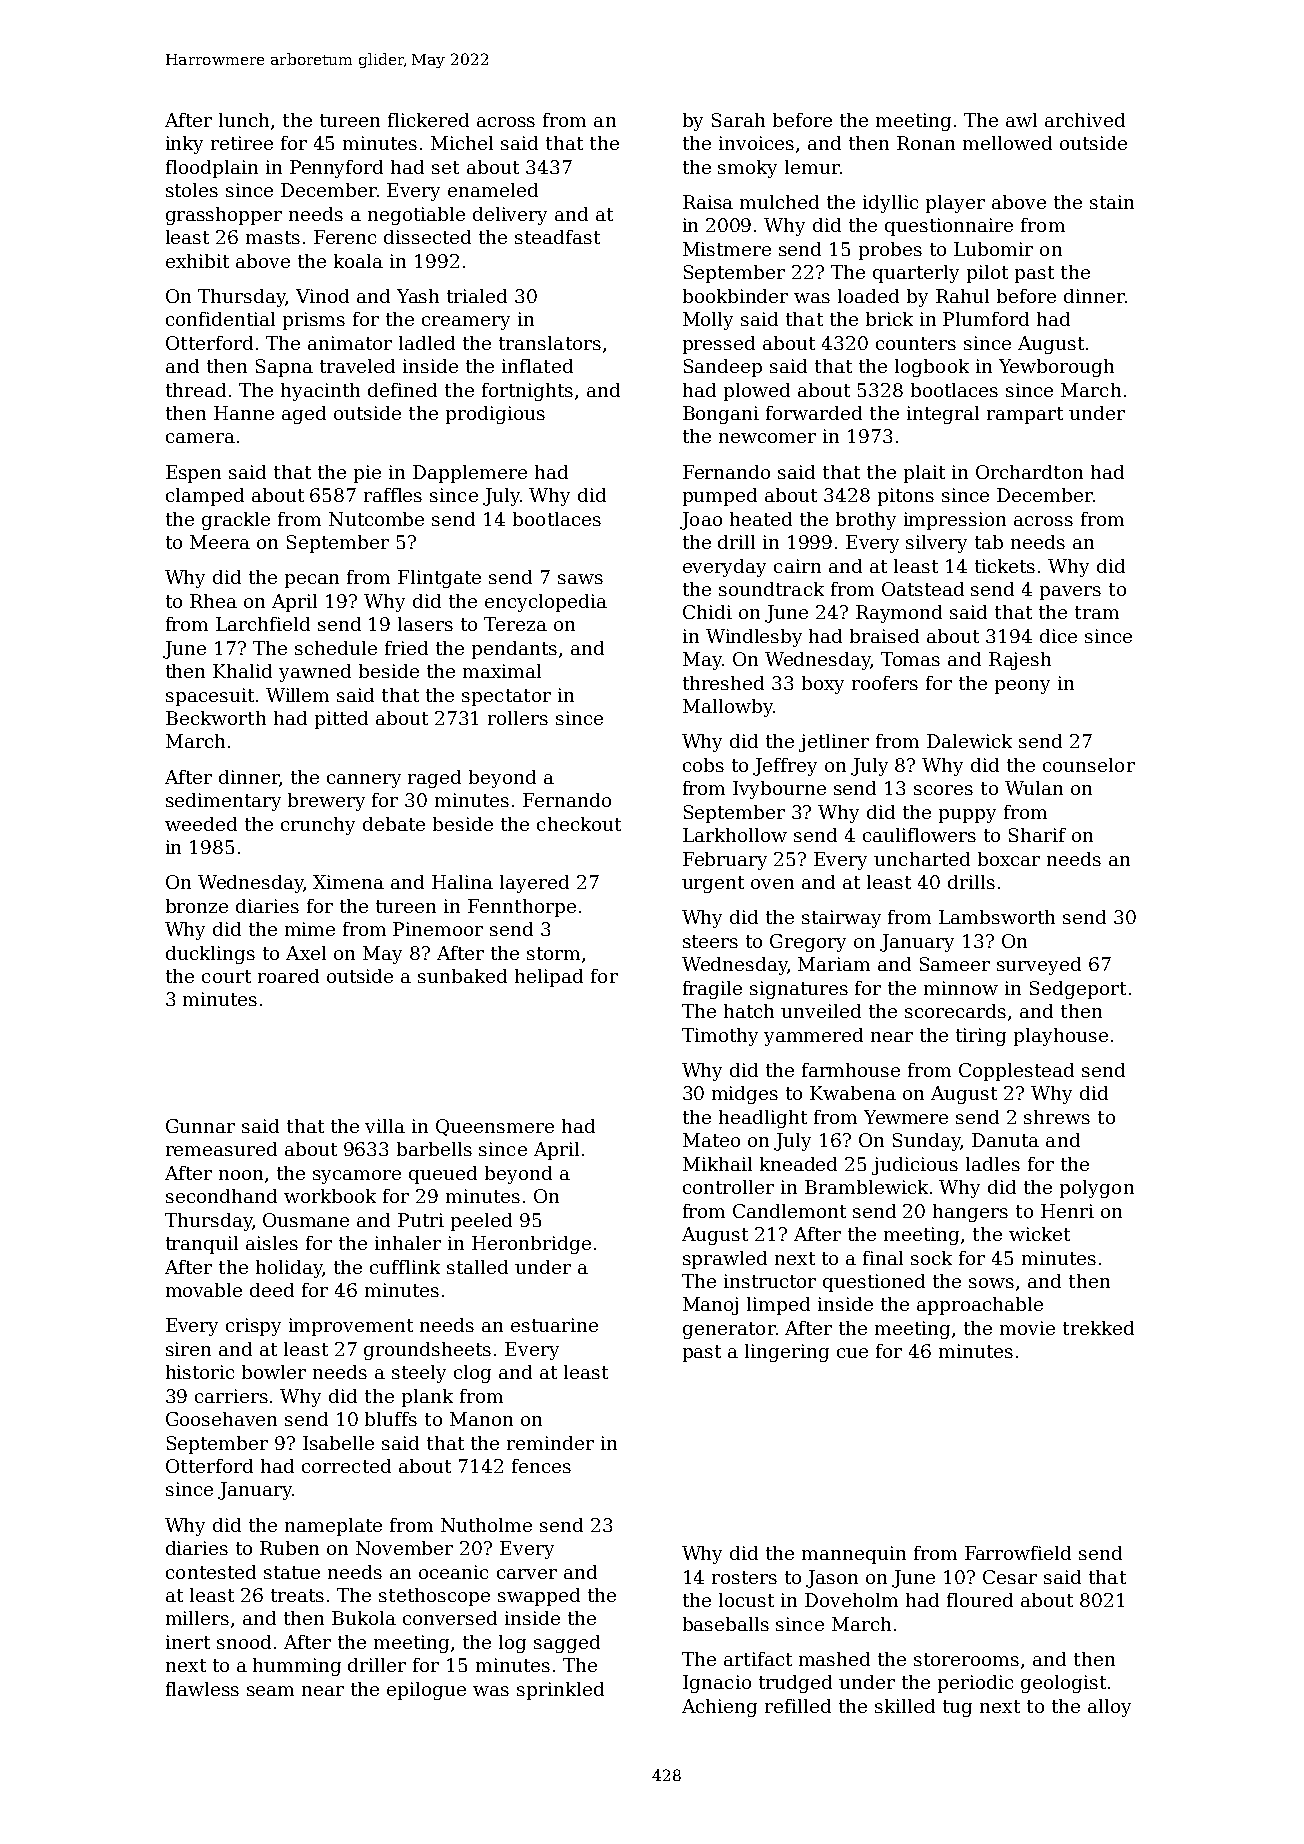  Describe the element at coordinates (560, 1691) in the image. I see `sprinkled` at that location.
